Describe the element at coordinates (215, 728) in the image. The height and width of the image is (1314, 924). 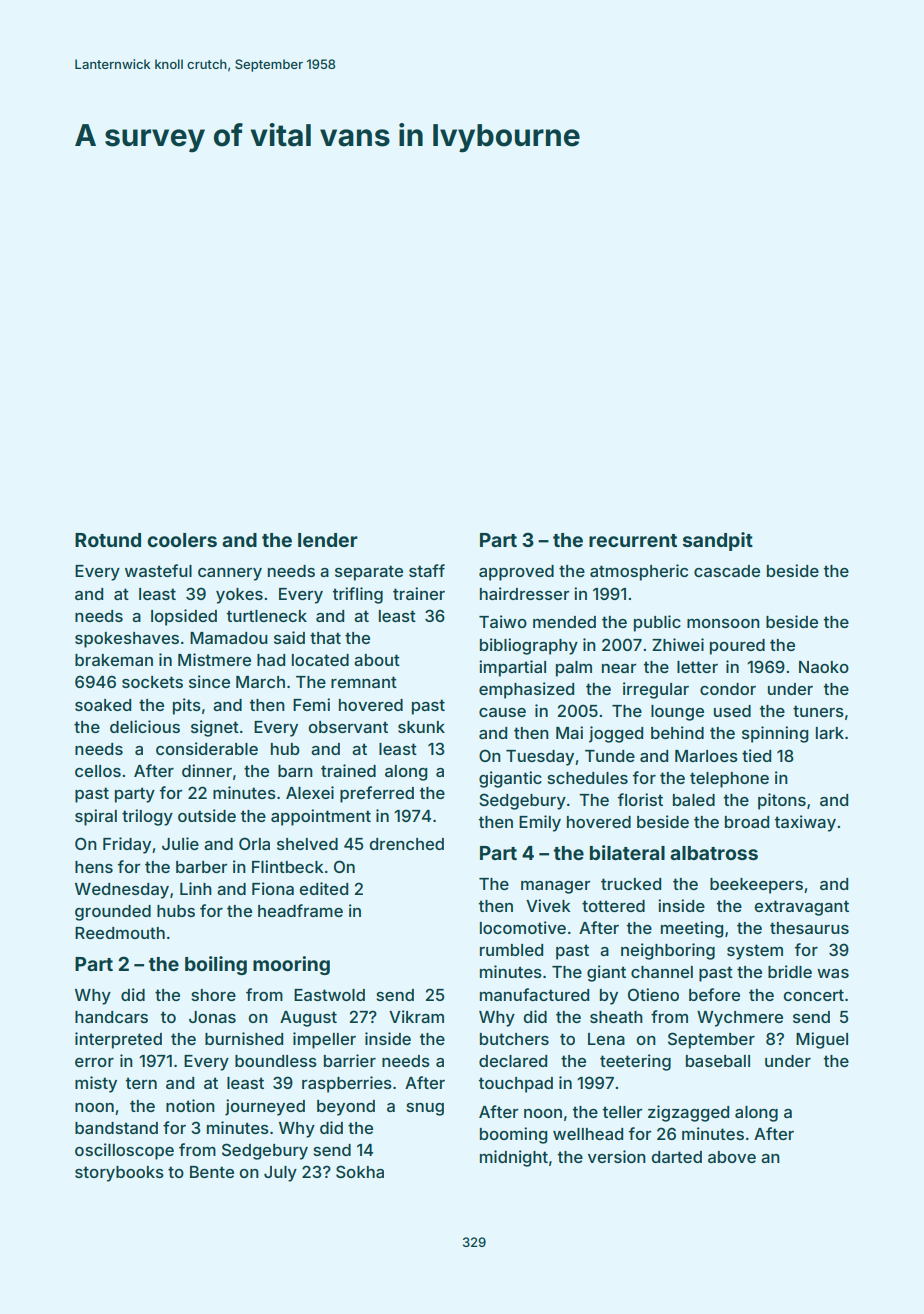
I see `signet` at that location.
